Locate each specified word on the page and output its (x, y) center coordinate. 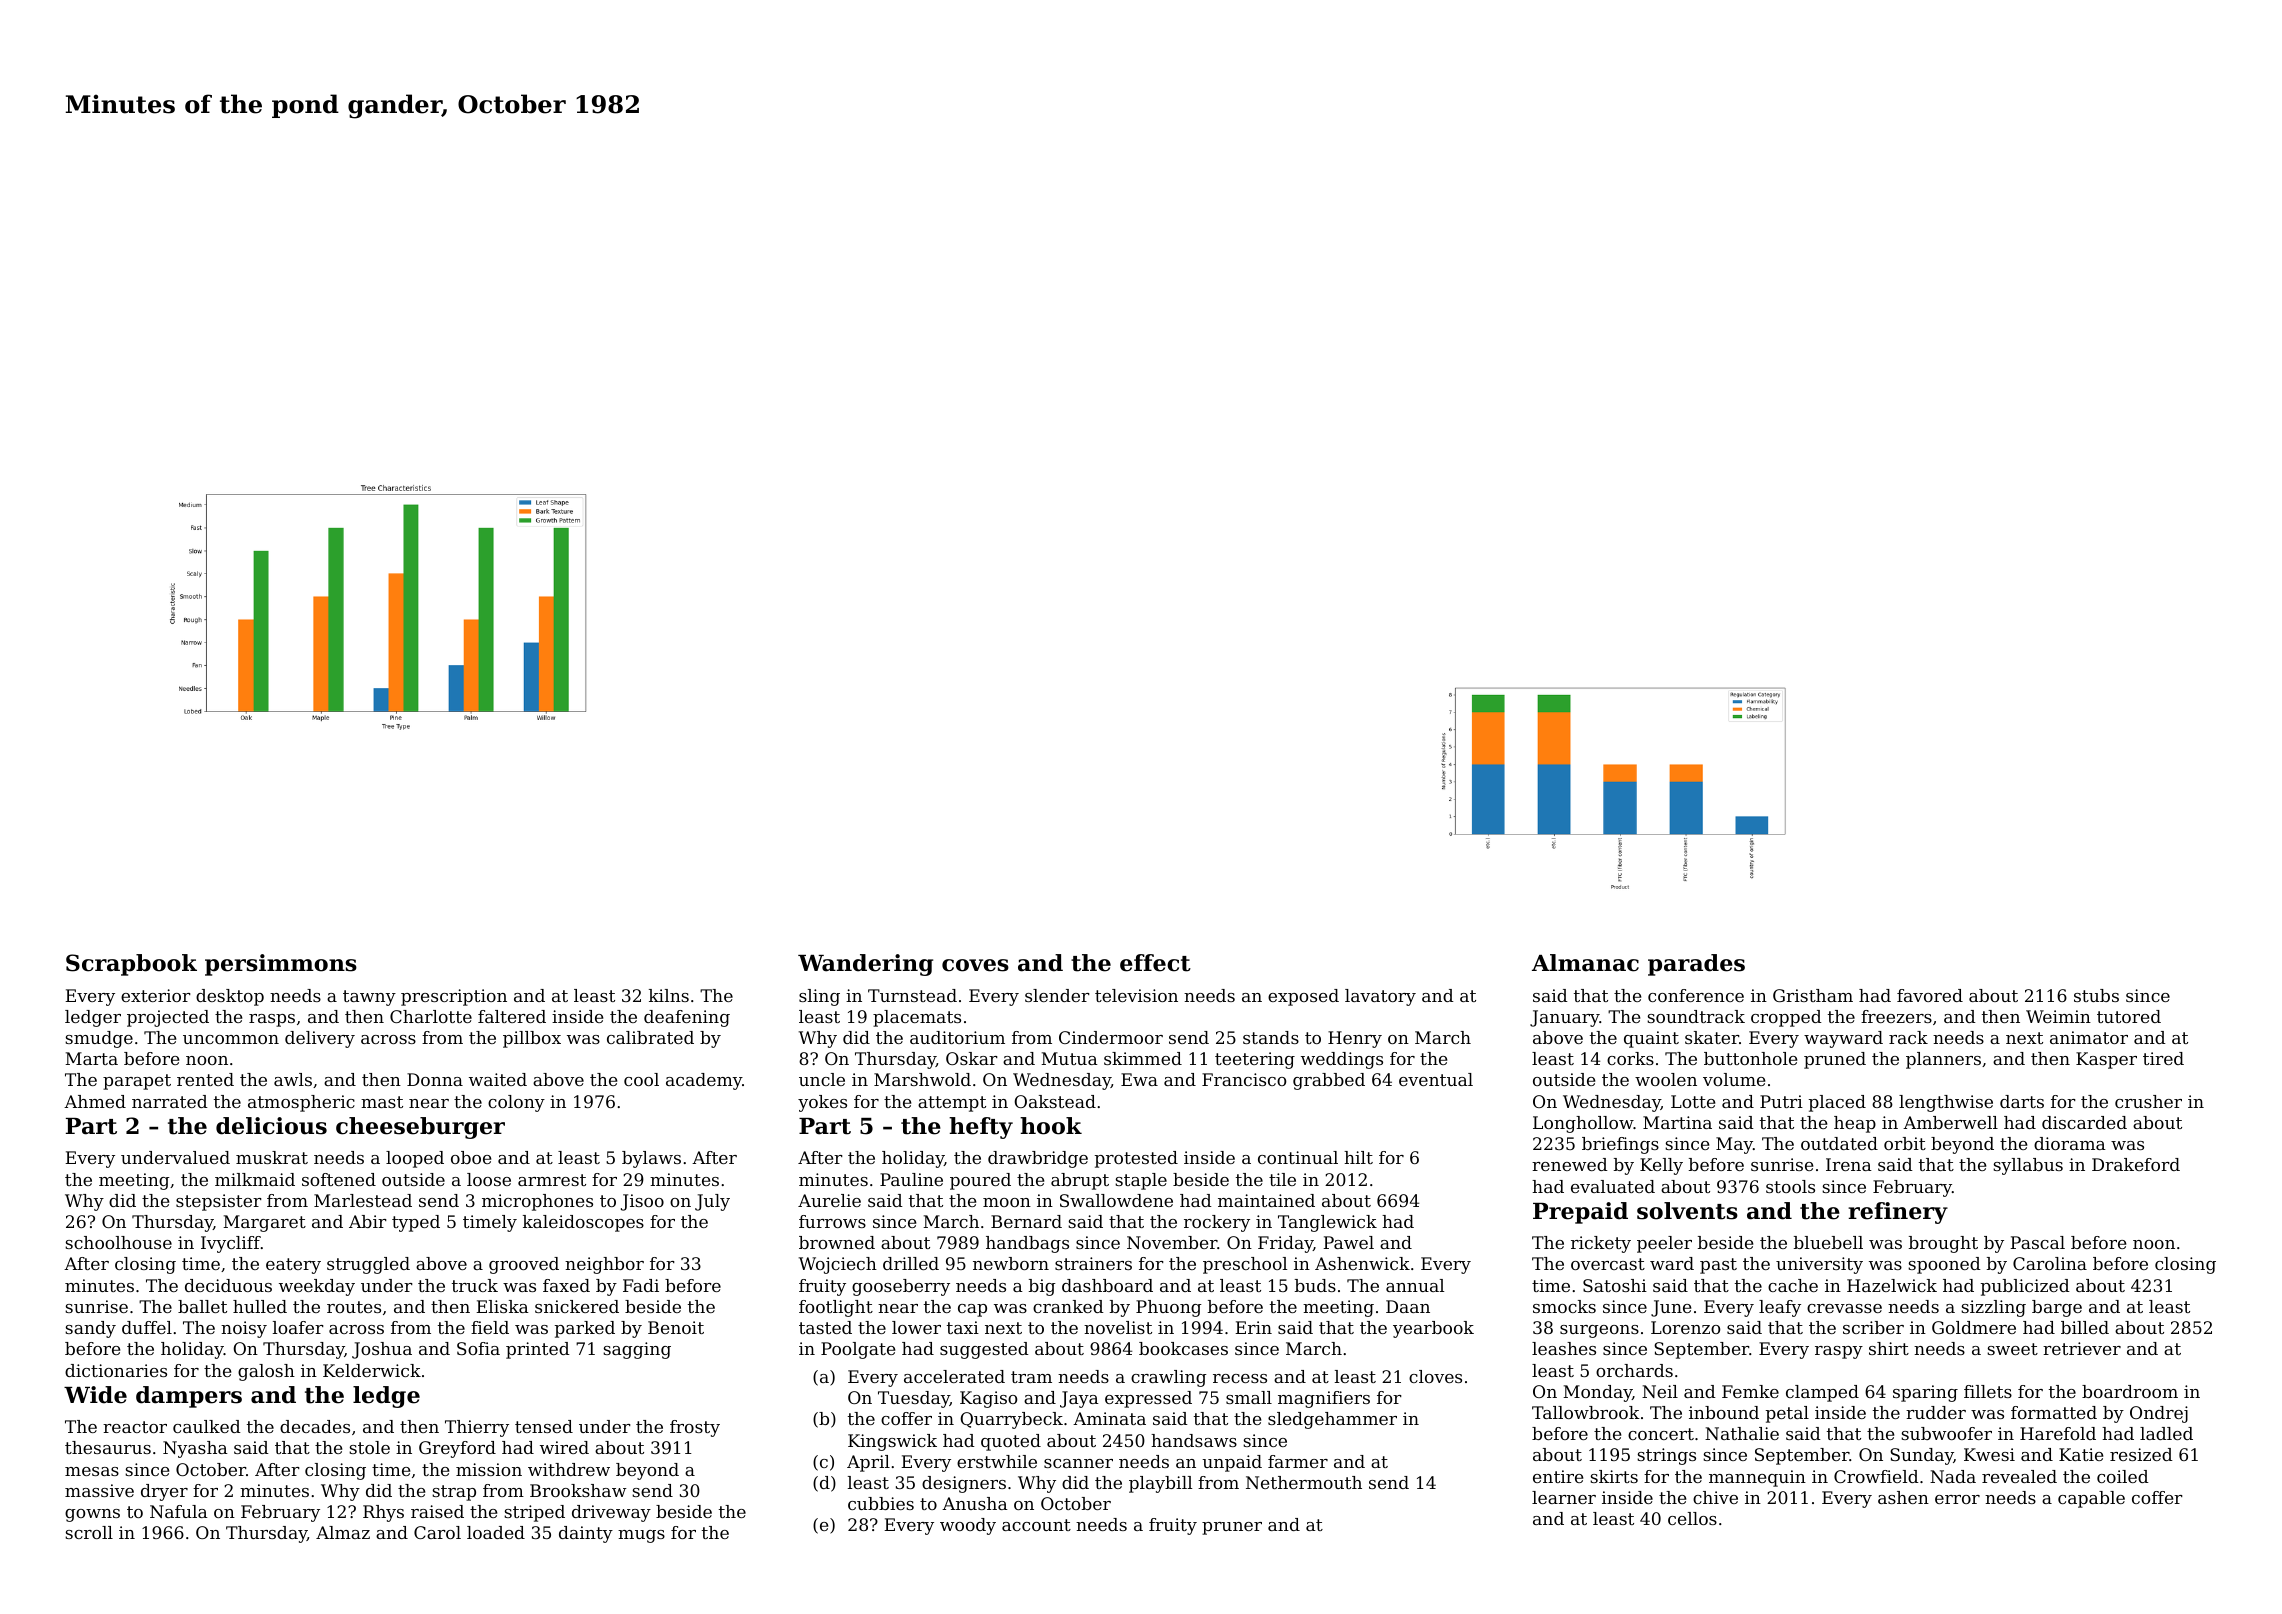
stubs (2096, 995)
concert (1661, 1434)
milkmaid (255, 1179)
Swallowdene (1116, 1200)
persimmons (281, 965)
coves (975, 965)
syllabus (2028, 1166)
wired (564, 1447)
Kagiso (988, 1399)
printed (538, 1350)
